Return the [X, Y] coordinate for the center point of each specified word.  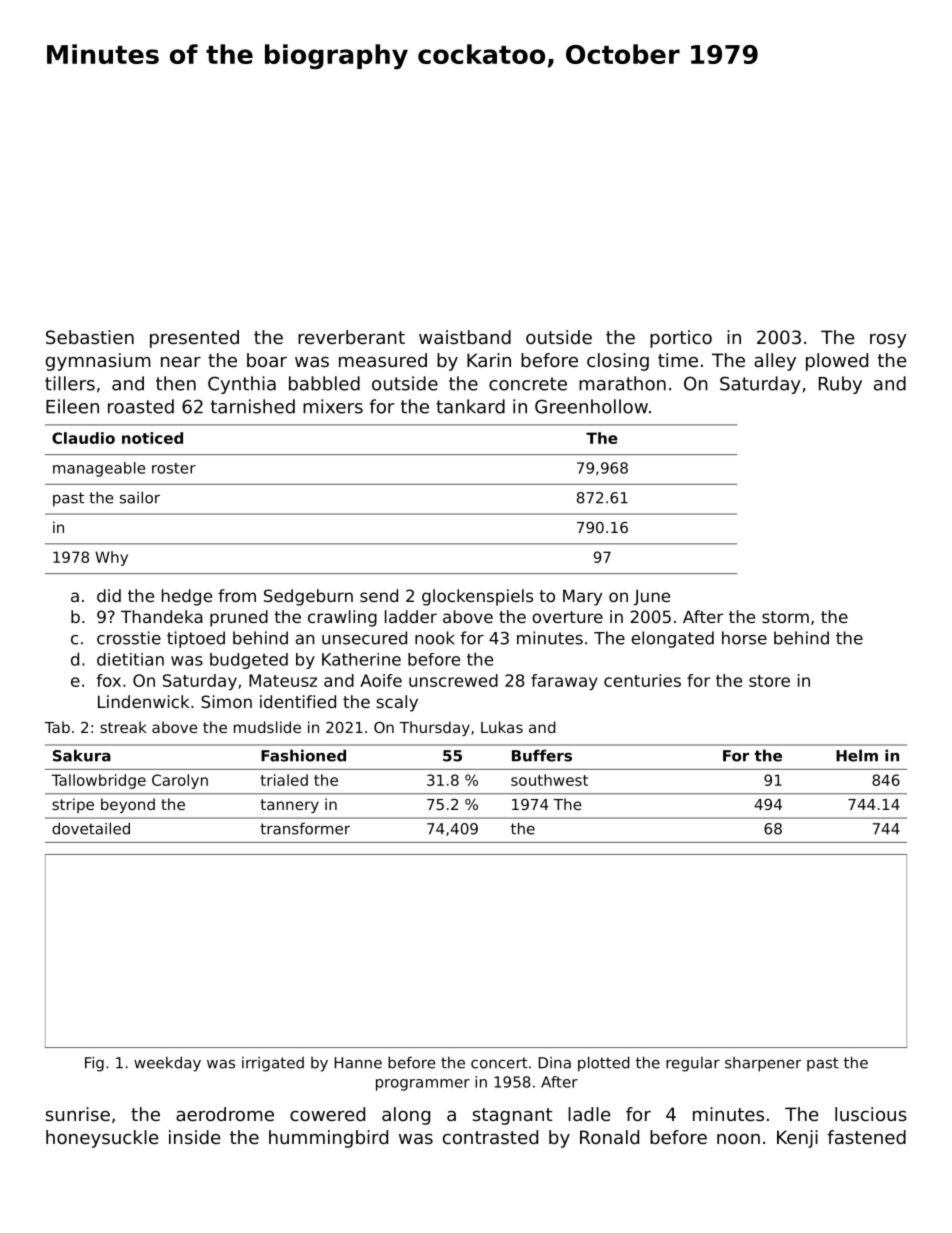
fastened [866, 1137]
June [652, 597]
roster [174, 468]
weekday [167, 1064]
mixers [333, 406]
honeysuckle [102, 1139]
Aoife [381, 680]
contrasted [490, 1137]
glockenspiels [477, 597]
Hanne [358, 1063]
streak [123, 727]
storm [785, 617]
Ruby [840, 385]
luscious [871, 1114]
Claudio [83, 438]
